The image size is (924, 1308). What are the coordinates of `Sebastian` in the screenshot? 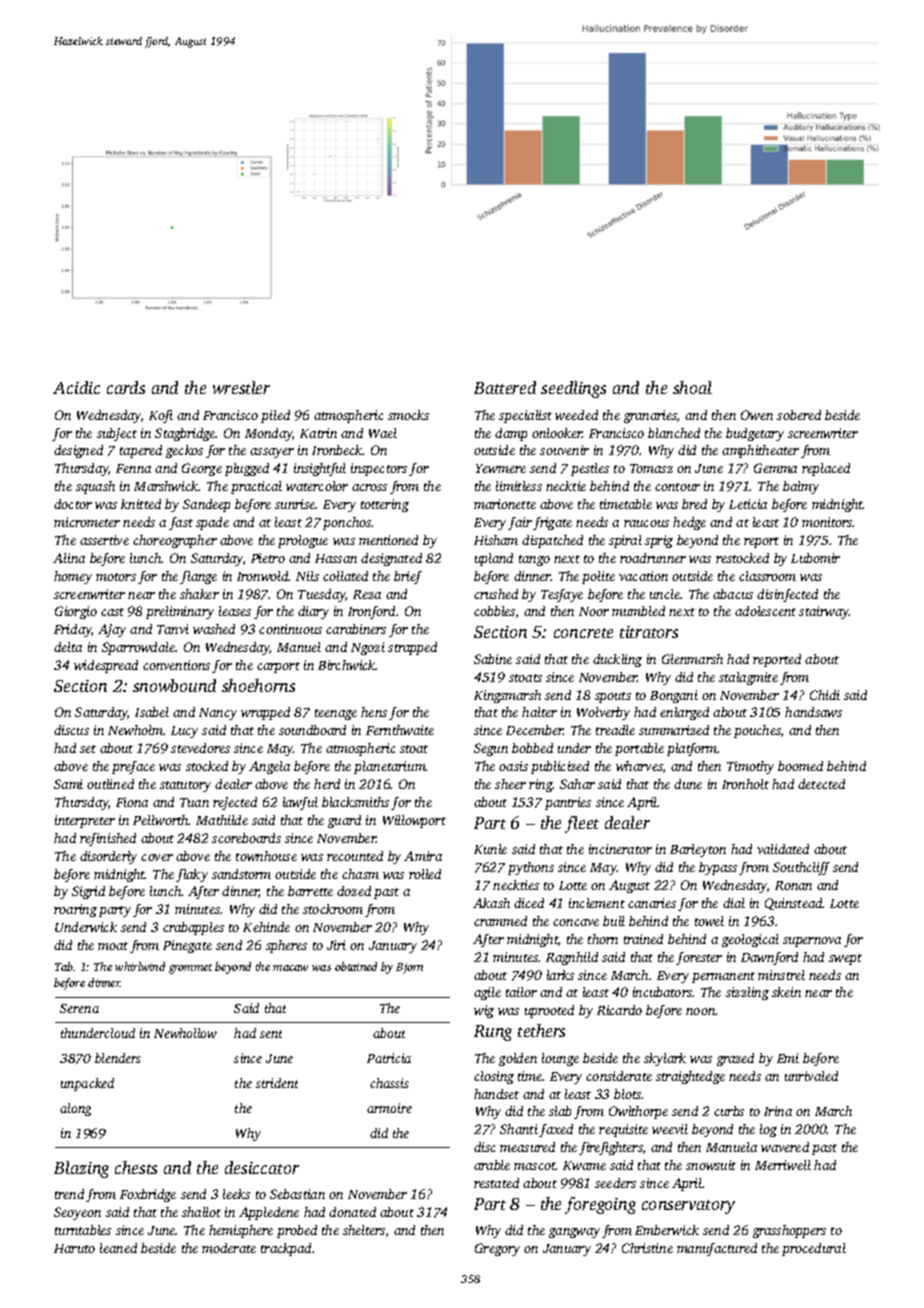 It's located at (297, 1194).
